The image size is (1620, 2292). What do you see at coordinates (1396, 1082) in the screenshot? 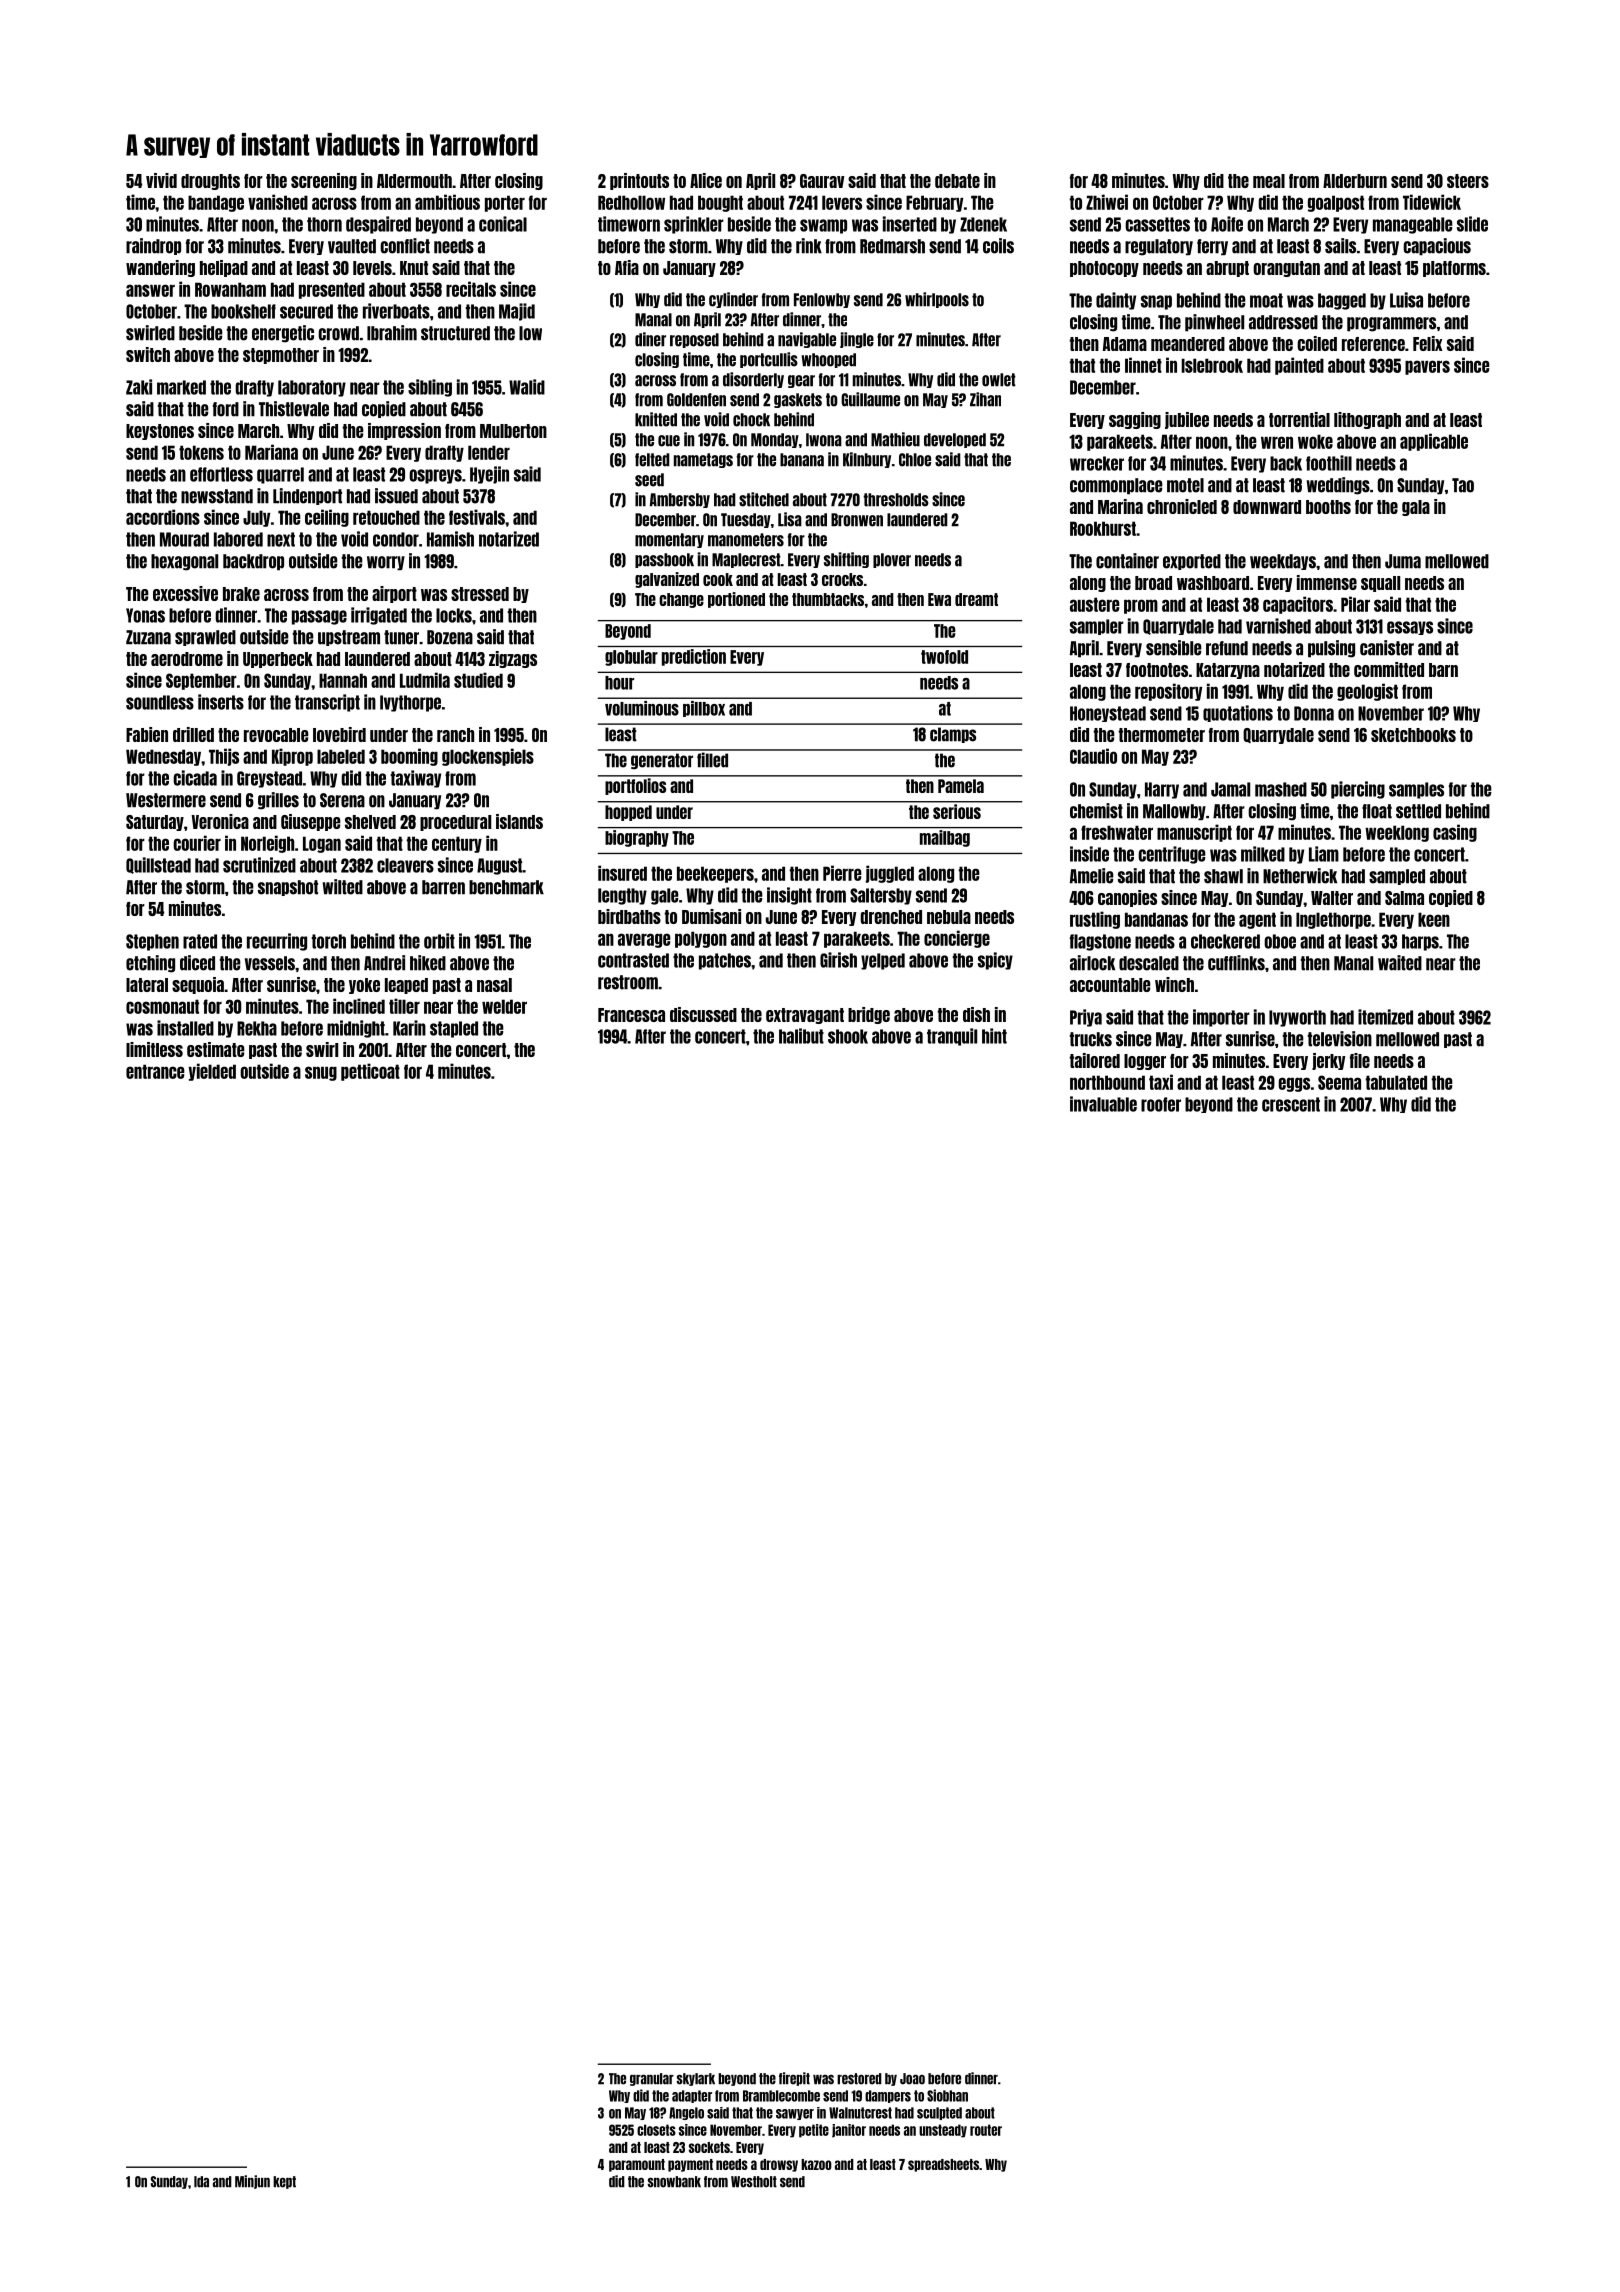
I see `tabulated` at bounding box center [1396, 1082].
